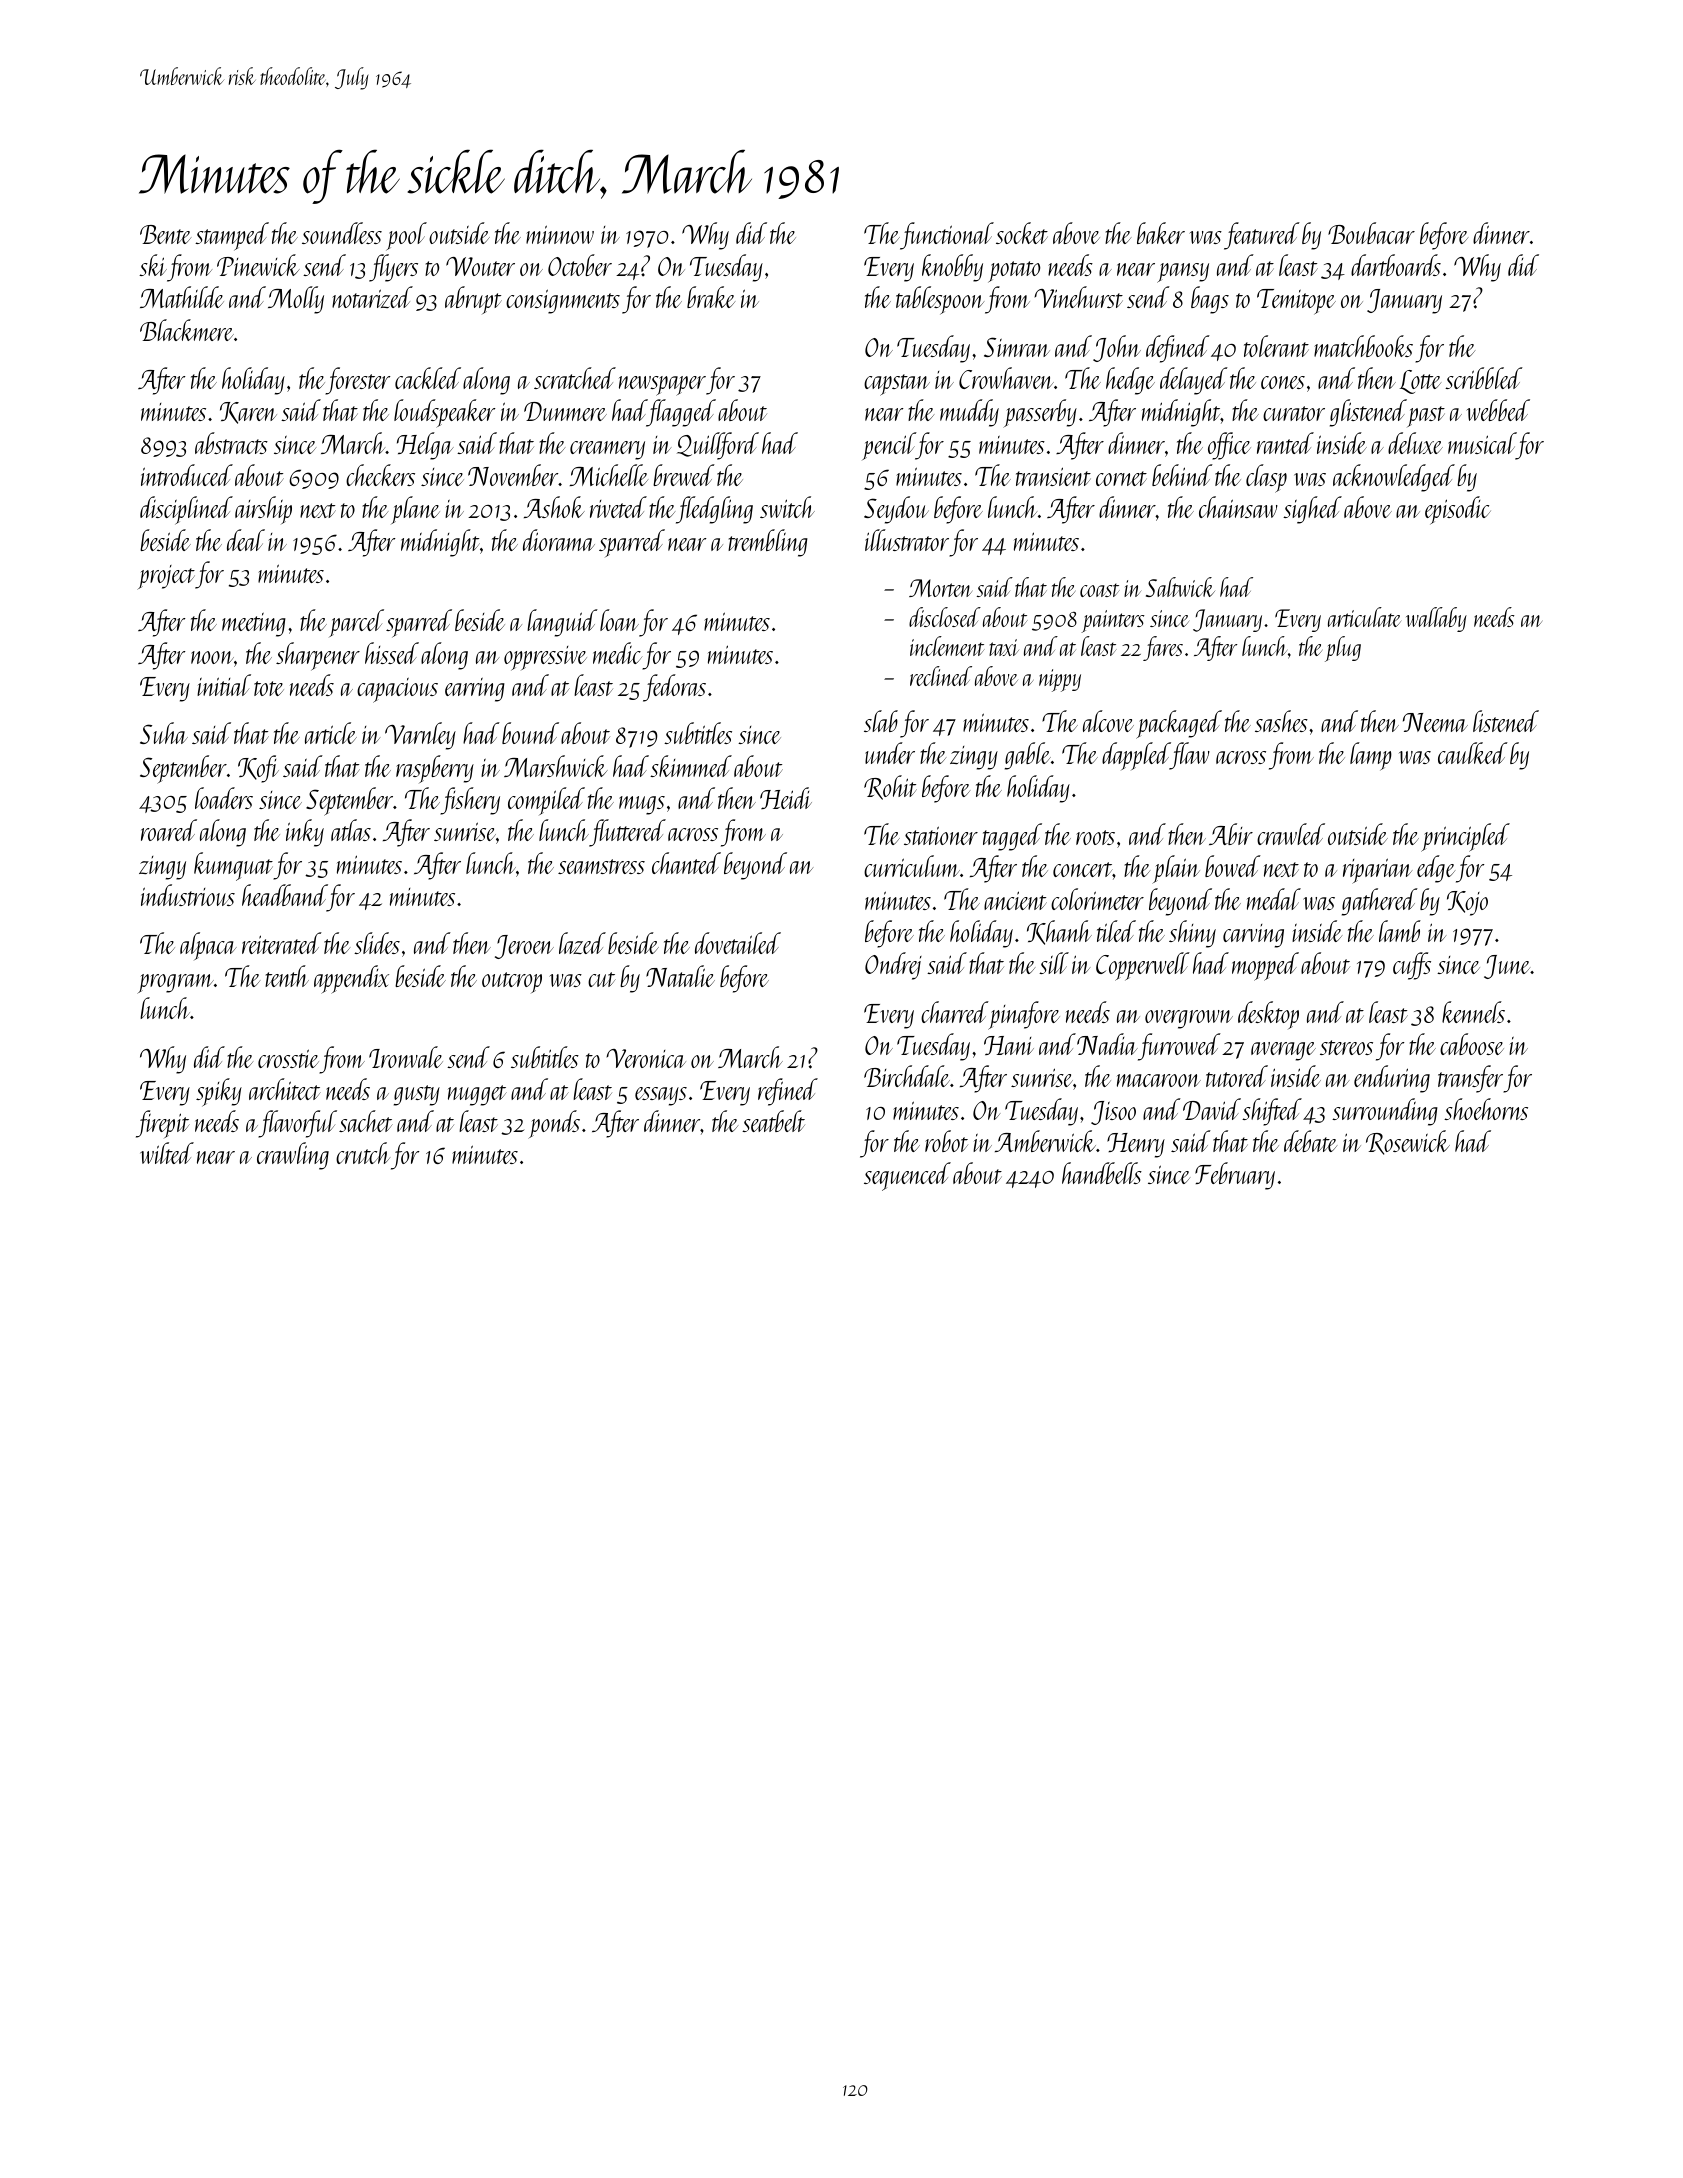  What do you see at coordinates (554, 1124) in the screenshot?
I see `ponds` at bounding box center [554, 1124].
